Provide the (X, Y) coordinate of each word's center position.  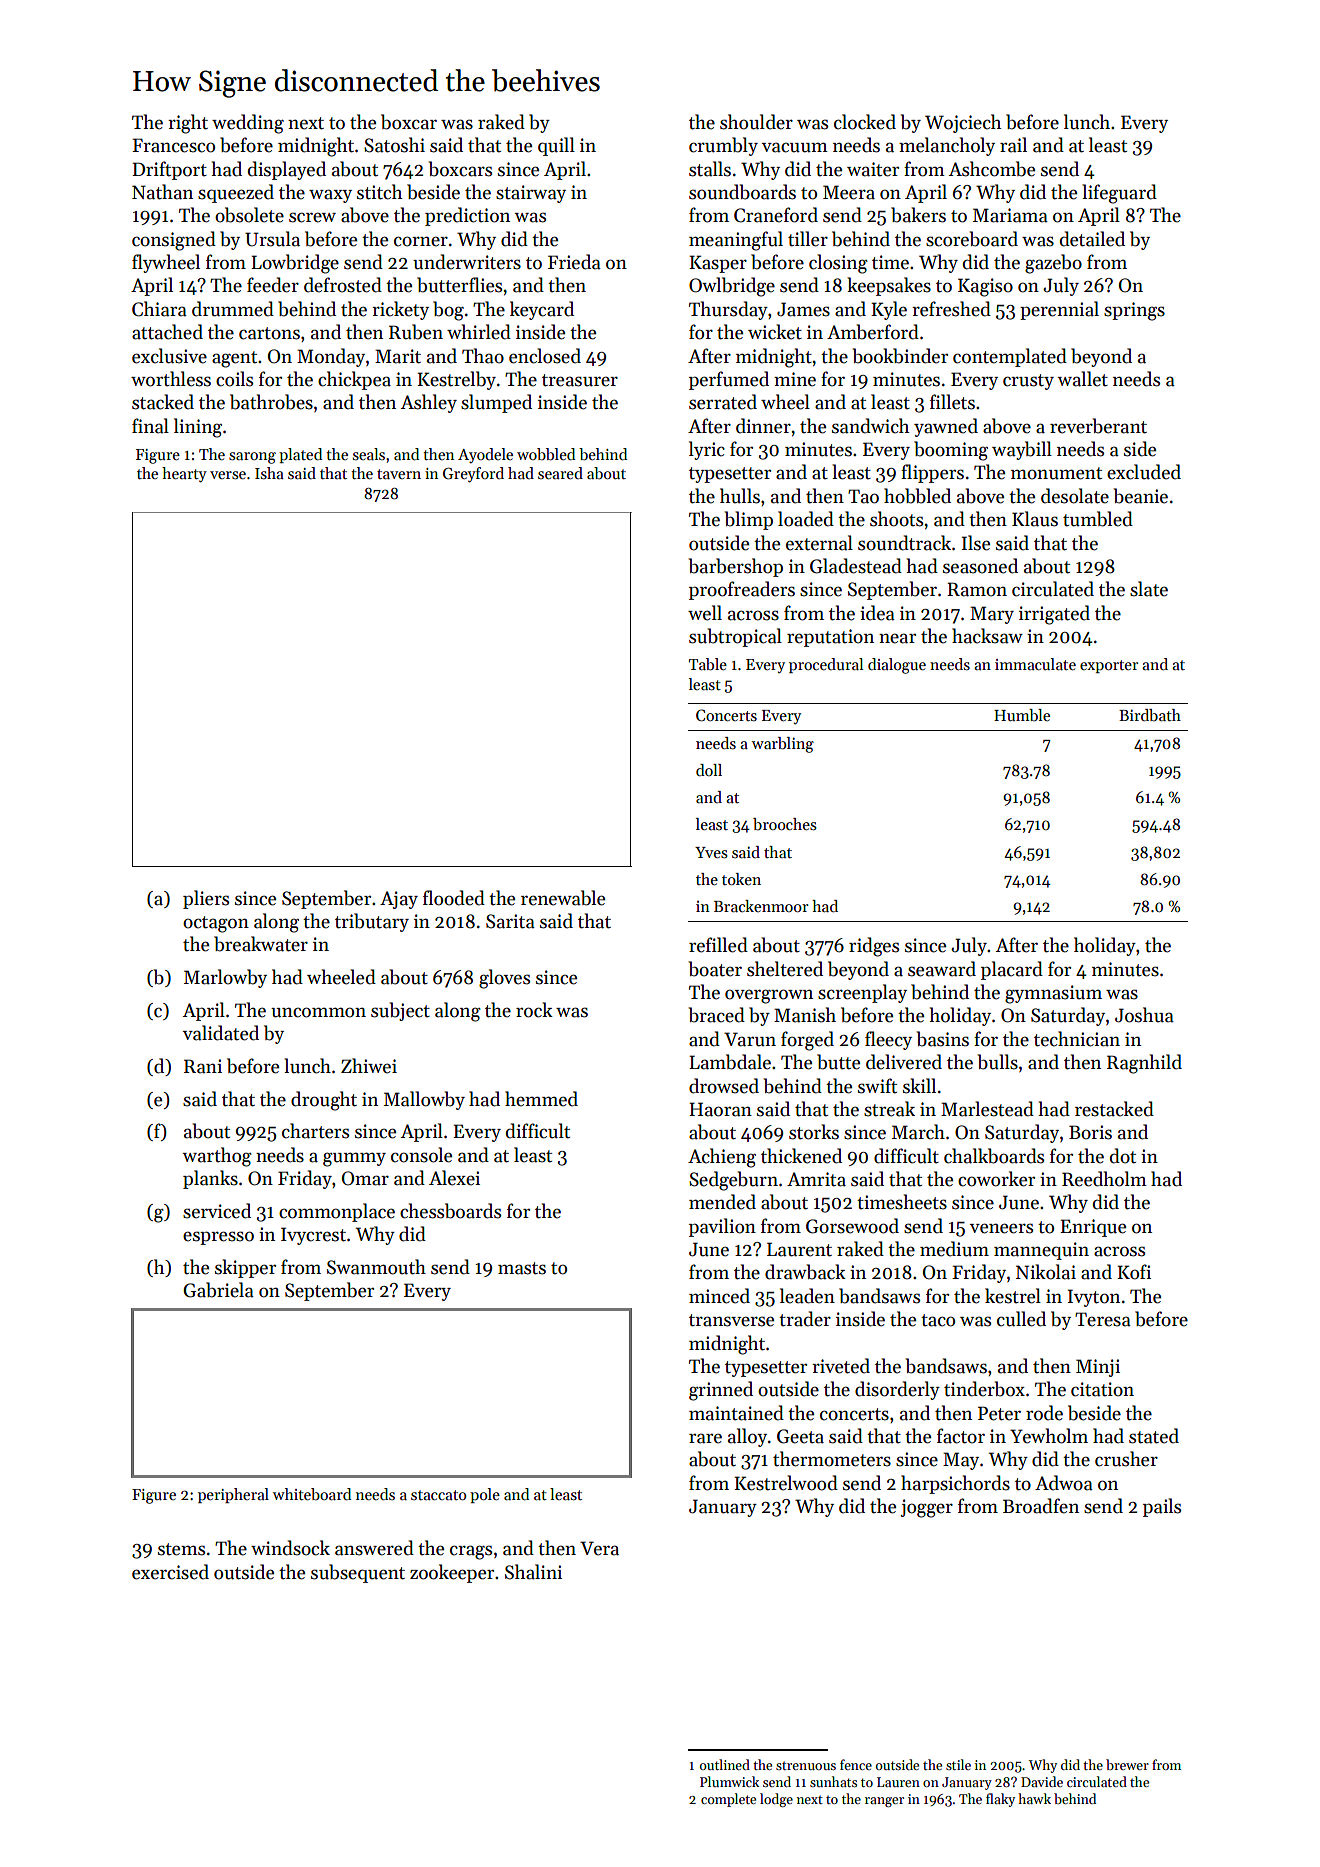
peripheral (233, 1495)
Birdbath (1150, 715)
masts (522, 1268)
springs (1134, 311)
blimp (748, 520)
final (150, 426)
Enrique (1093, 1228)
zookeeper (452, 1573)
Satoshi (394, 145)
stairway (531, 194)
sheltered (785, 969)
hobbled (917, 496)
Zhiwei (369, 1066)
